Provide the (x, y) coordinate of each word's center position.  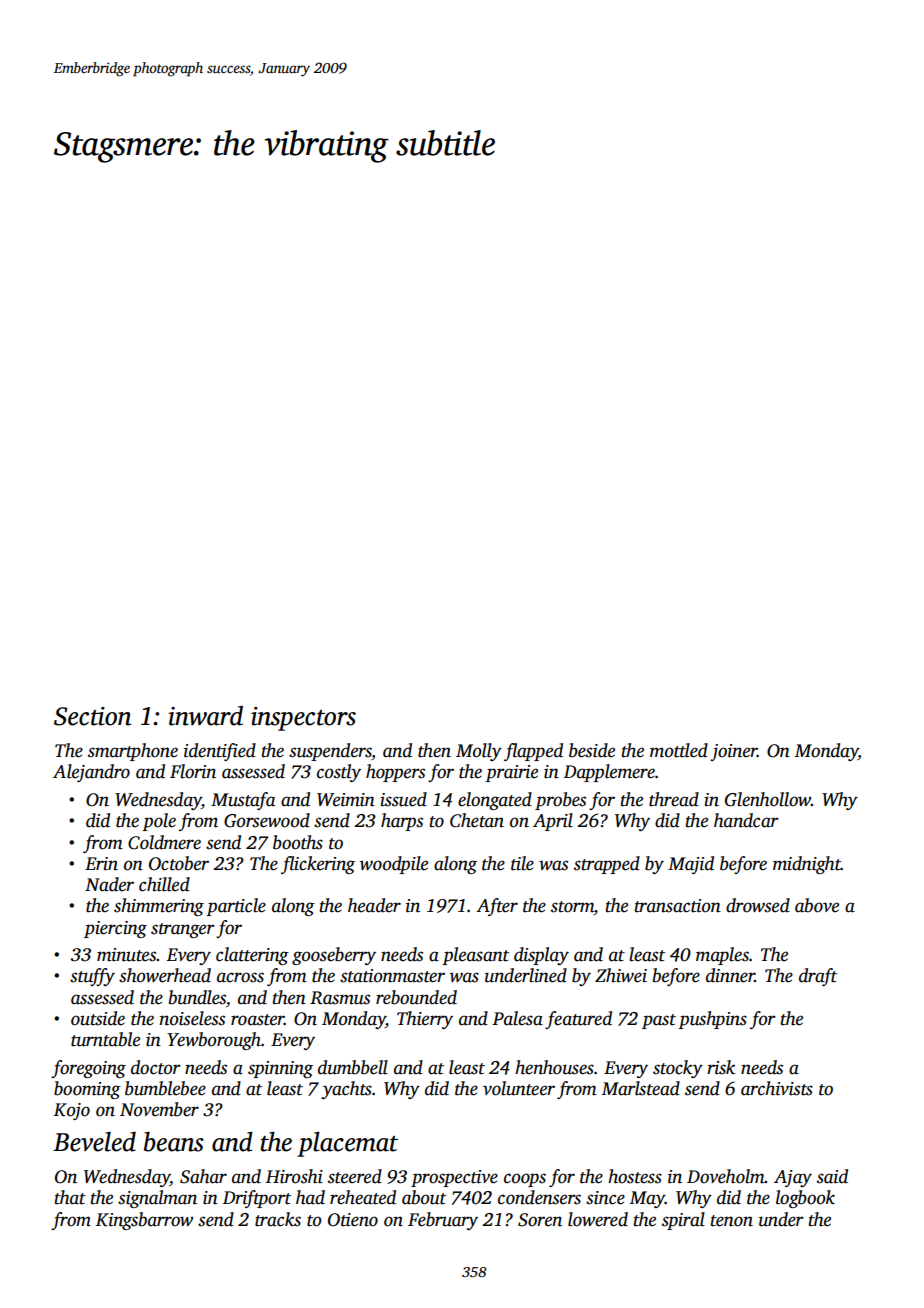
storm (572, 908)
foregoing (88, 1069)
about (424, 1197)
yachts (346, 1090)
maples (722, 956)
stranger (183, 930)
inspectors (303, 719)
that (70, 1197)
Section (92, 716)
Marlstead (641, 1088)
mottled (679, 750)
